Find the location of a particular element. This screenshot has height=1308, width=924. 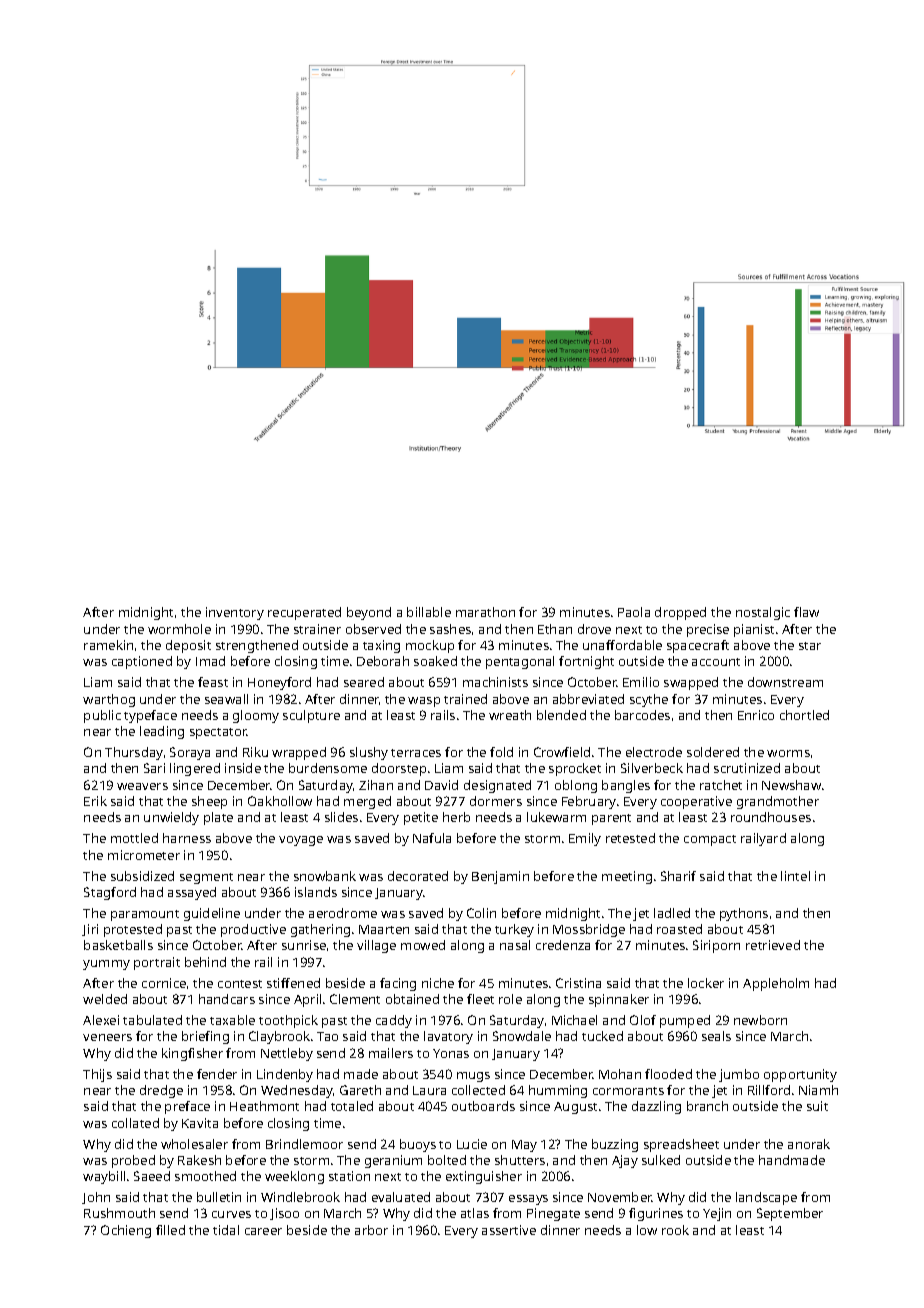

cooperative is located at coordinates (696, 802).
